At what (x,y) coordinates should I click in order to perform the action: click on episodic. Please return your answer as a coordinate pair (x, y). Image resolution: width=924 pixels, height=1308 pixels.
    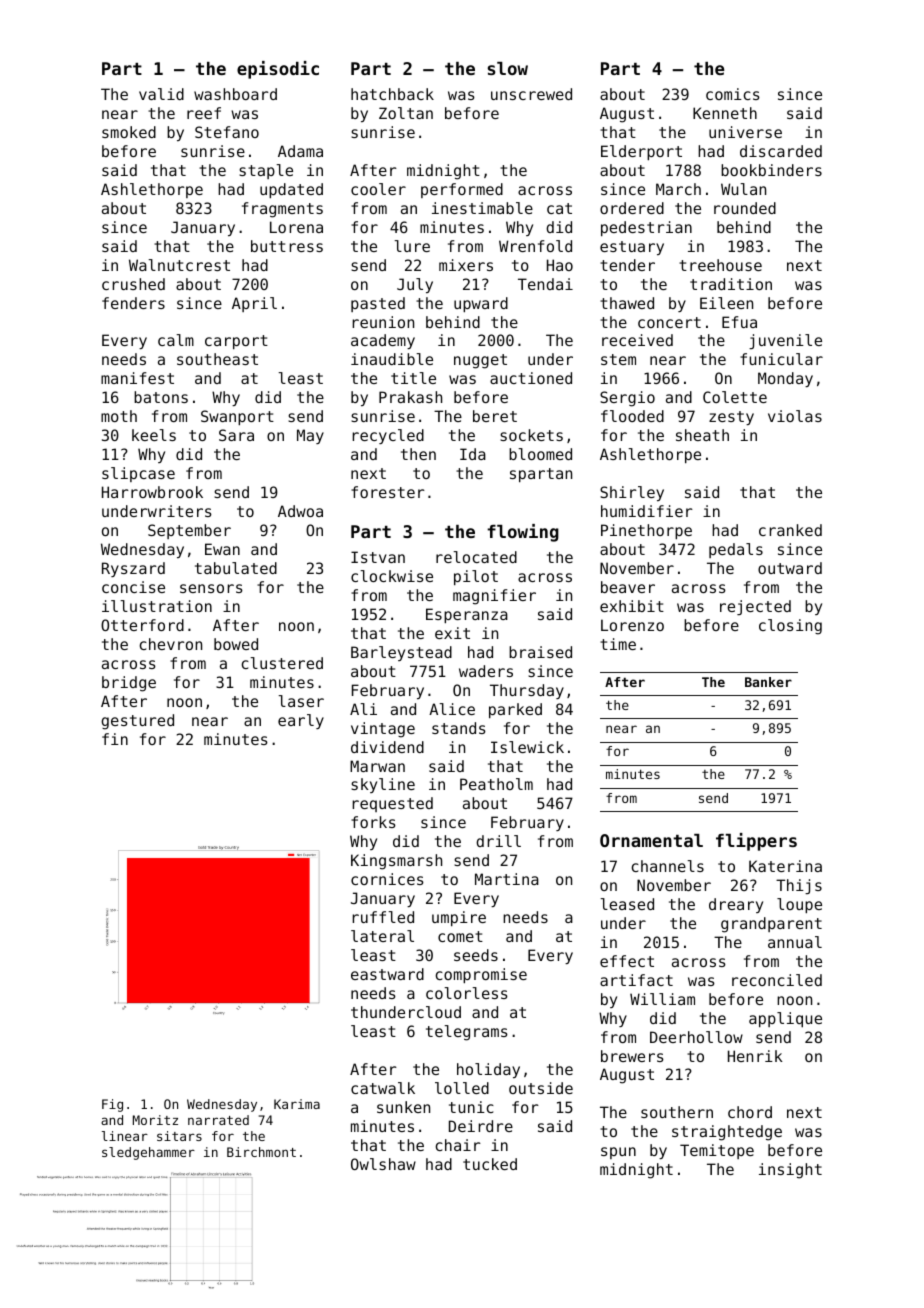
    Looking at the image, I should click on (278, 70).
